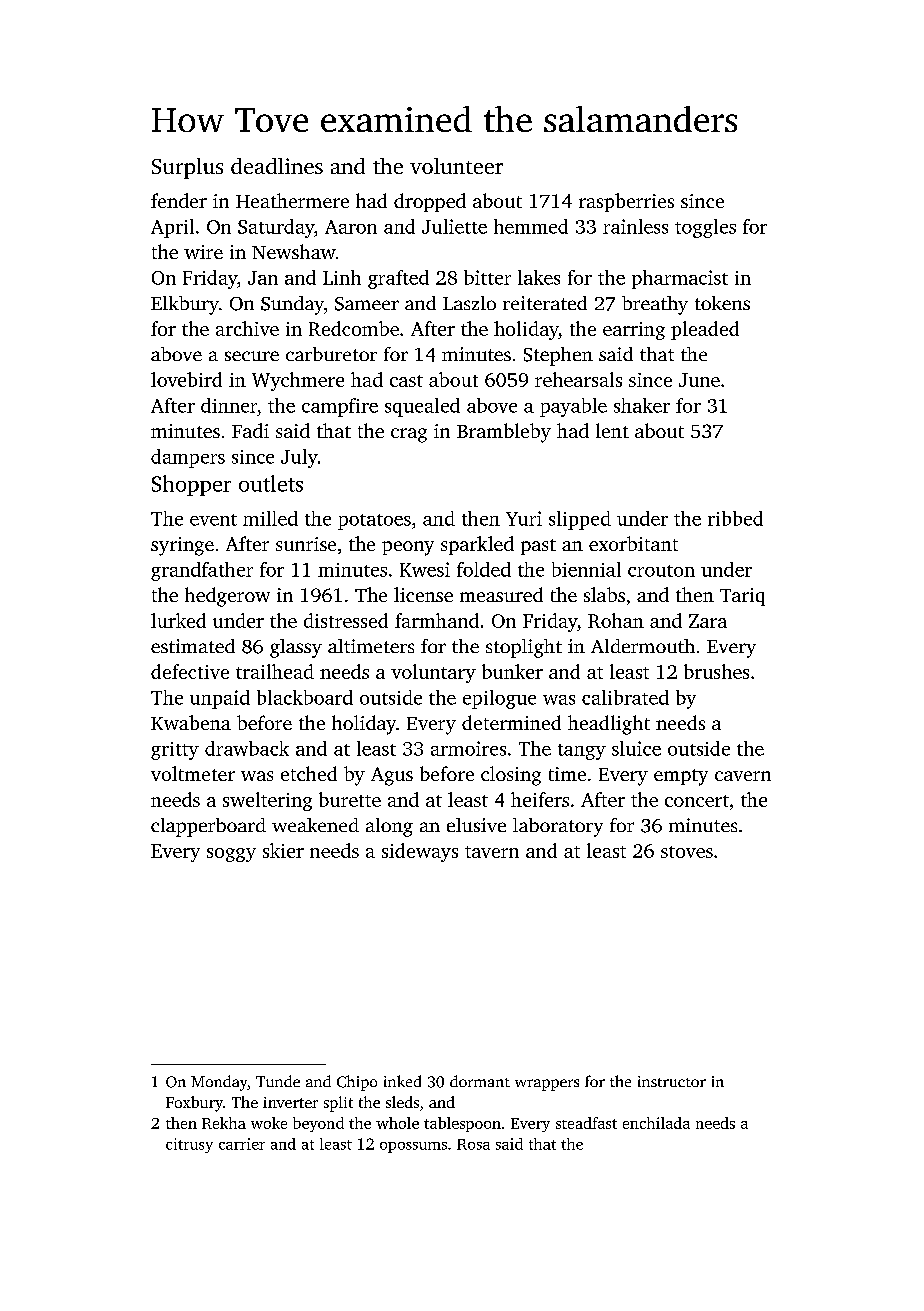 This document has height=1311, width=924. Describe the element at coordinates (263, 278) in the document. I see `Jan` at that location.
